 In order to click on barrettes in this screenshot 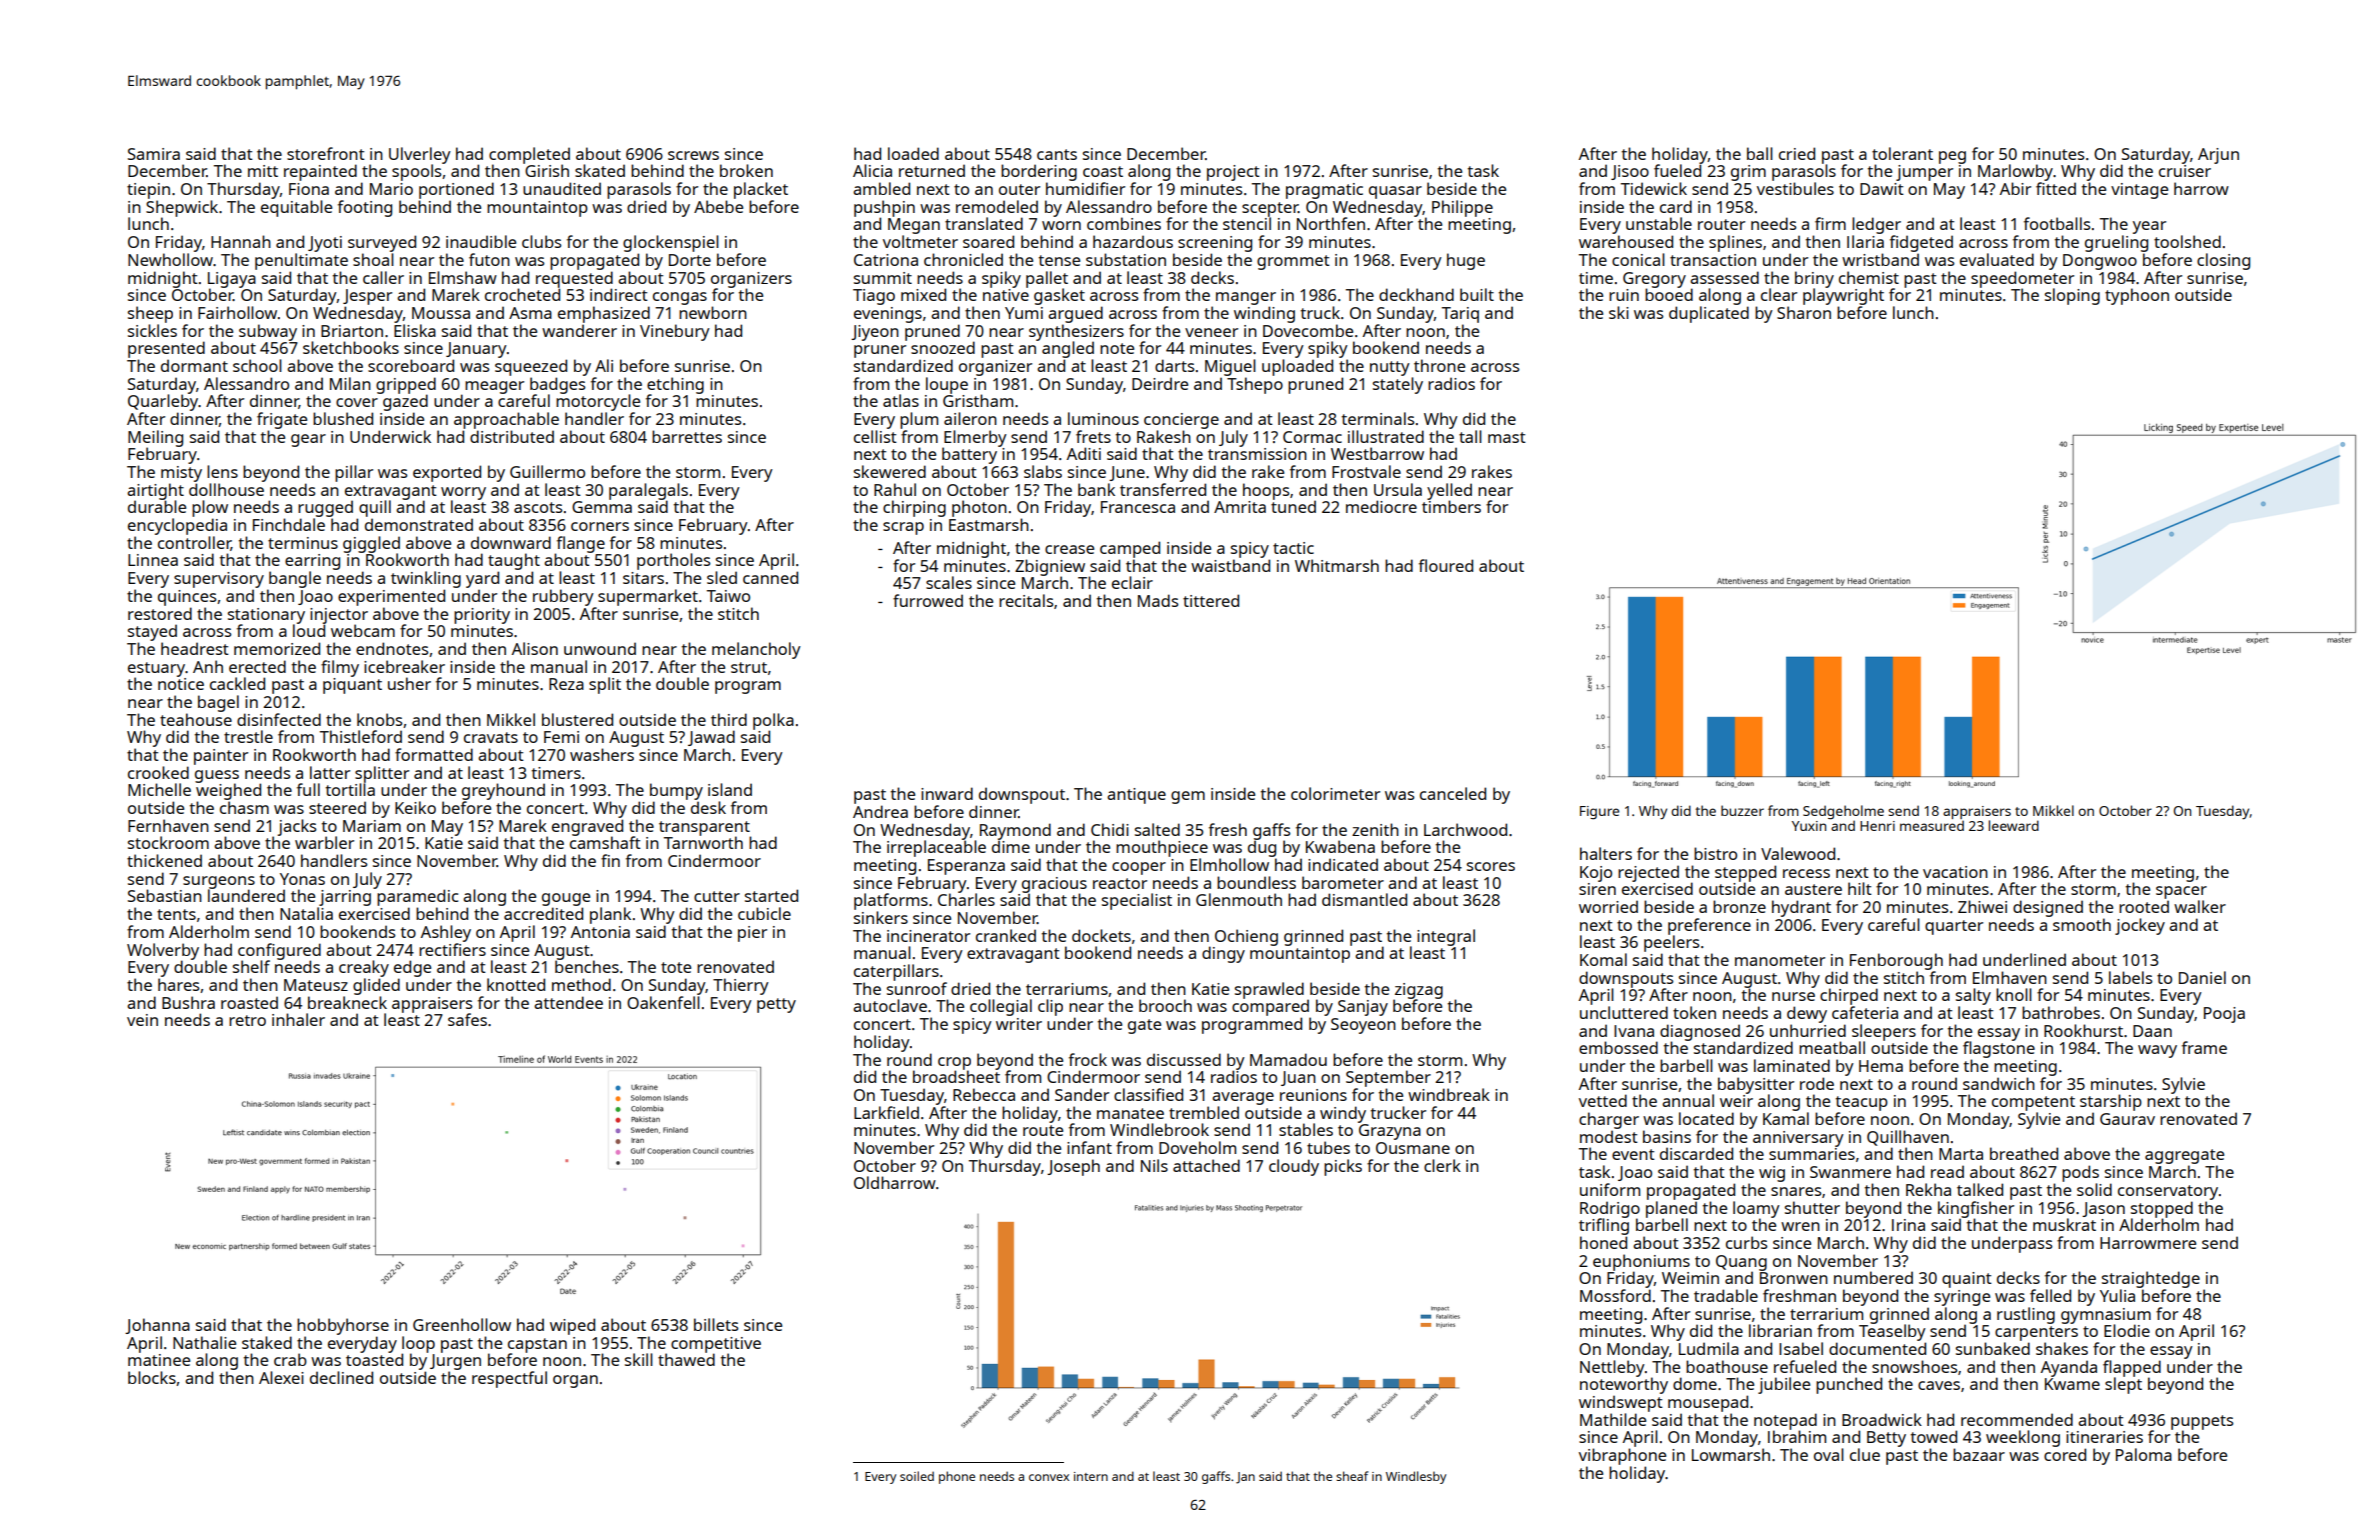, I will do `click(687, 436)`.
